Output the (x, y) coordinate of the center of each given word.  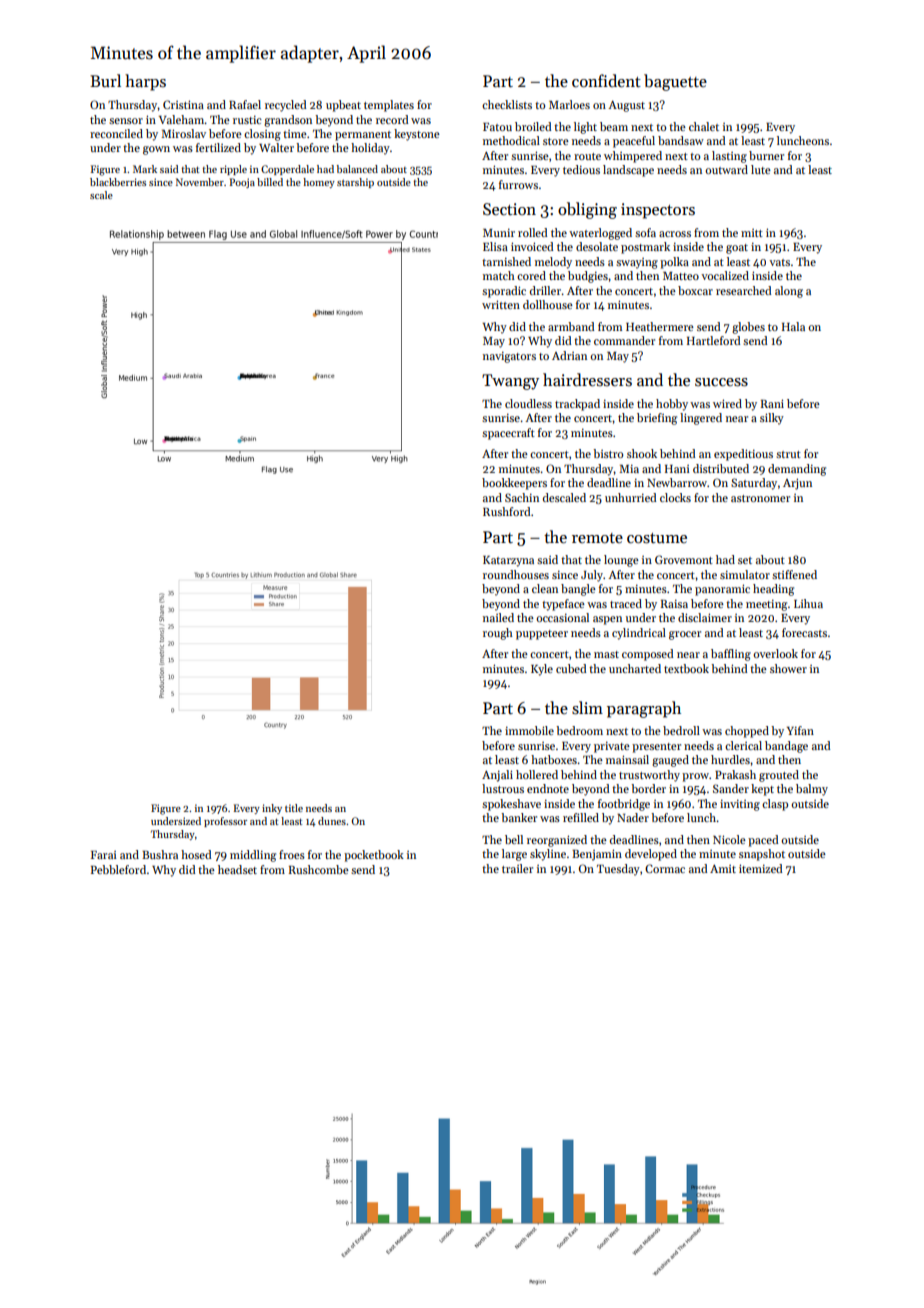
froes (292, 854)
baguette (675, 82)
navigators (509, 357)
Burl (105, 80)
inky (272, 809)
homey (319, 183)
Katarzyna (508, 561)
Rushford (507, 511)
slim (587, 708)
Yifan (800, 730)
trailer (517, 868)
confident (606, 80)
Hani (677, 469)
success (721, 382)
